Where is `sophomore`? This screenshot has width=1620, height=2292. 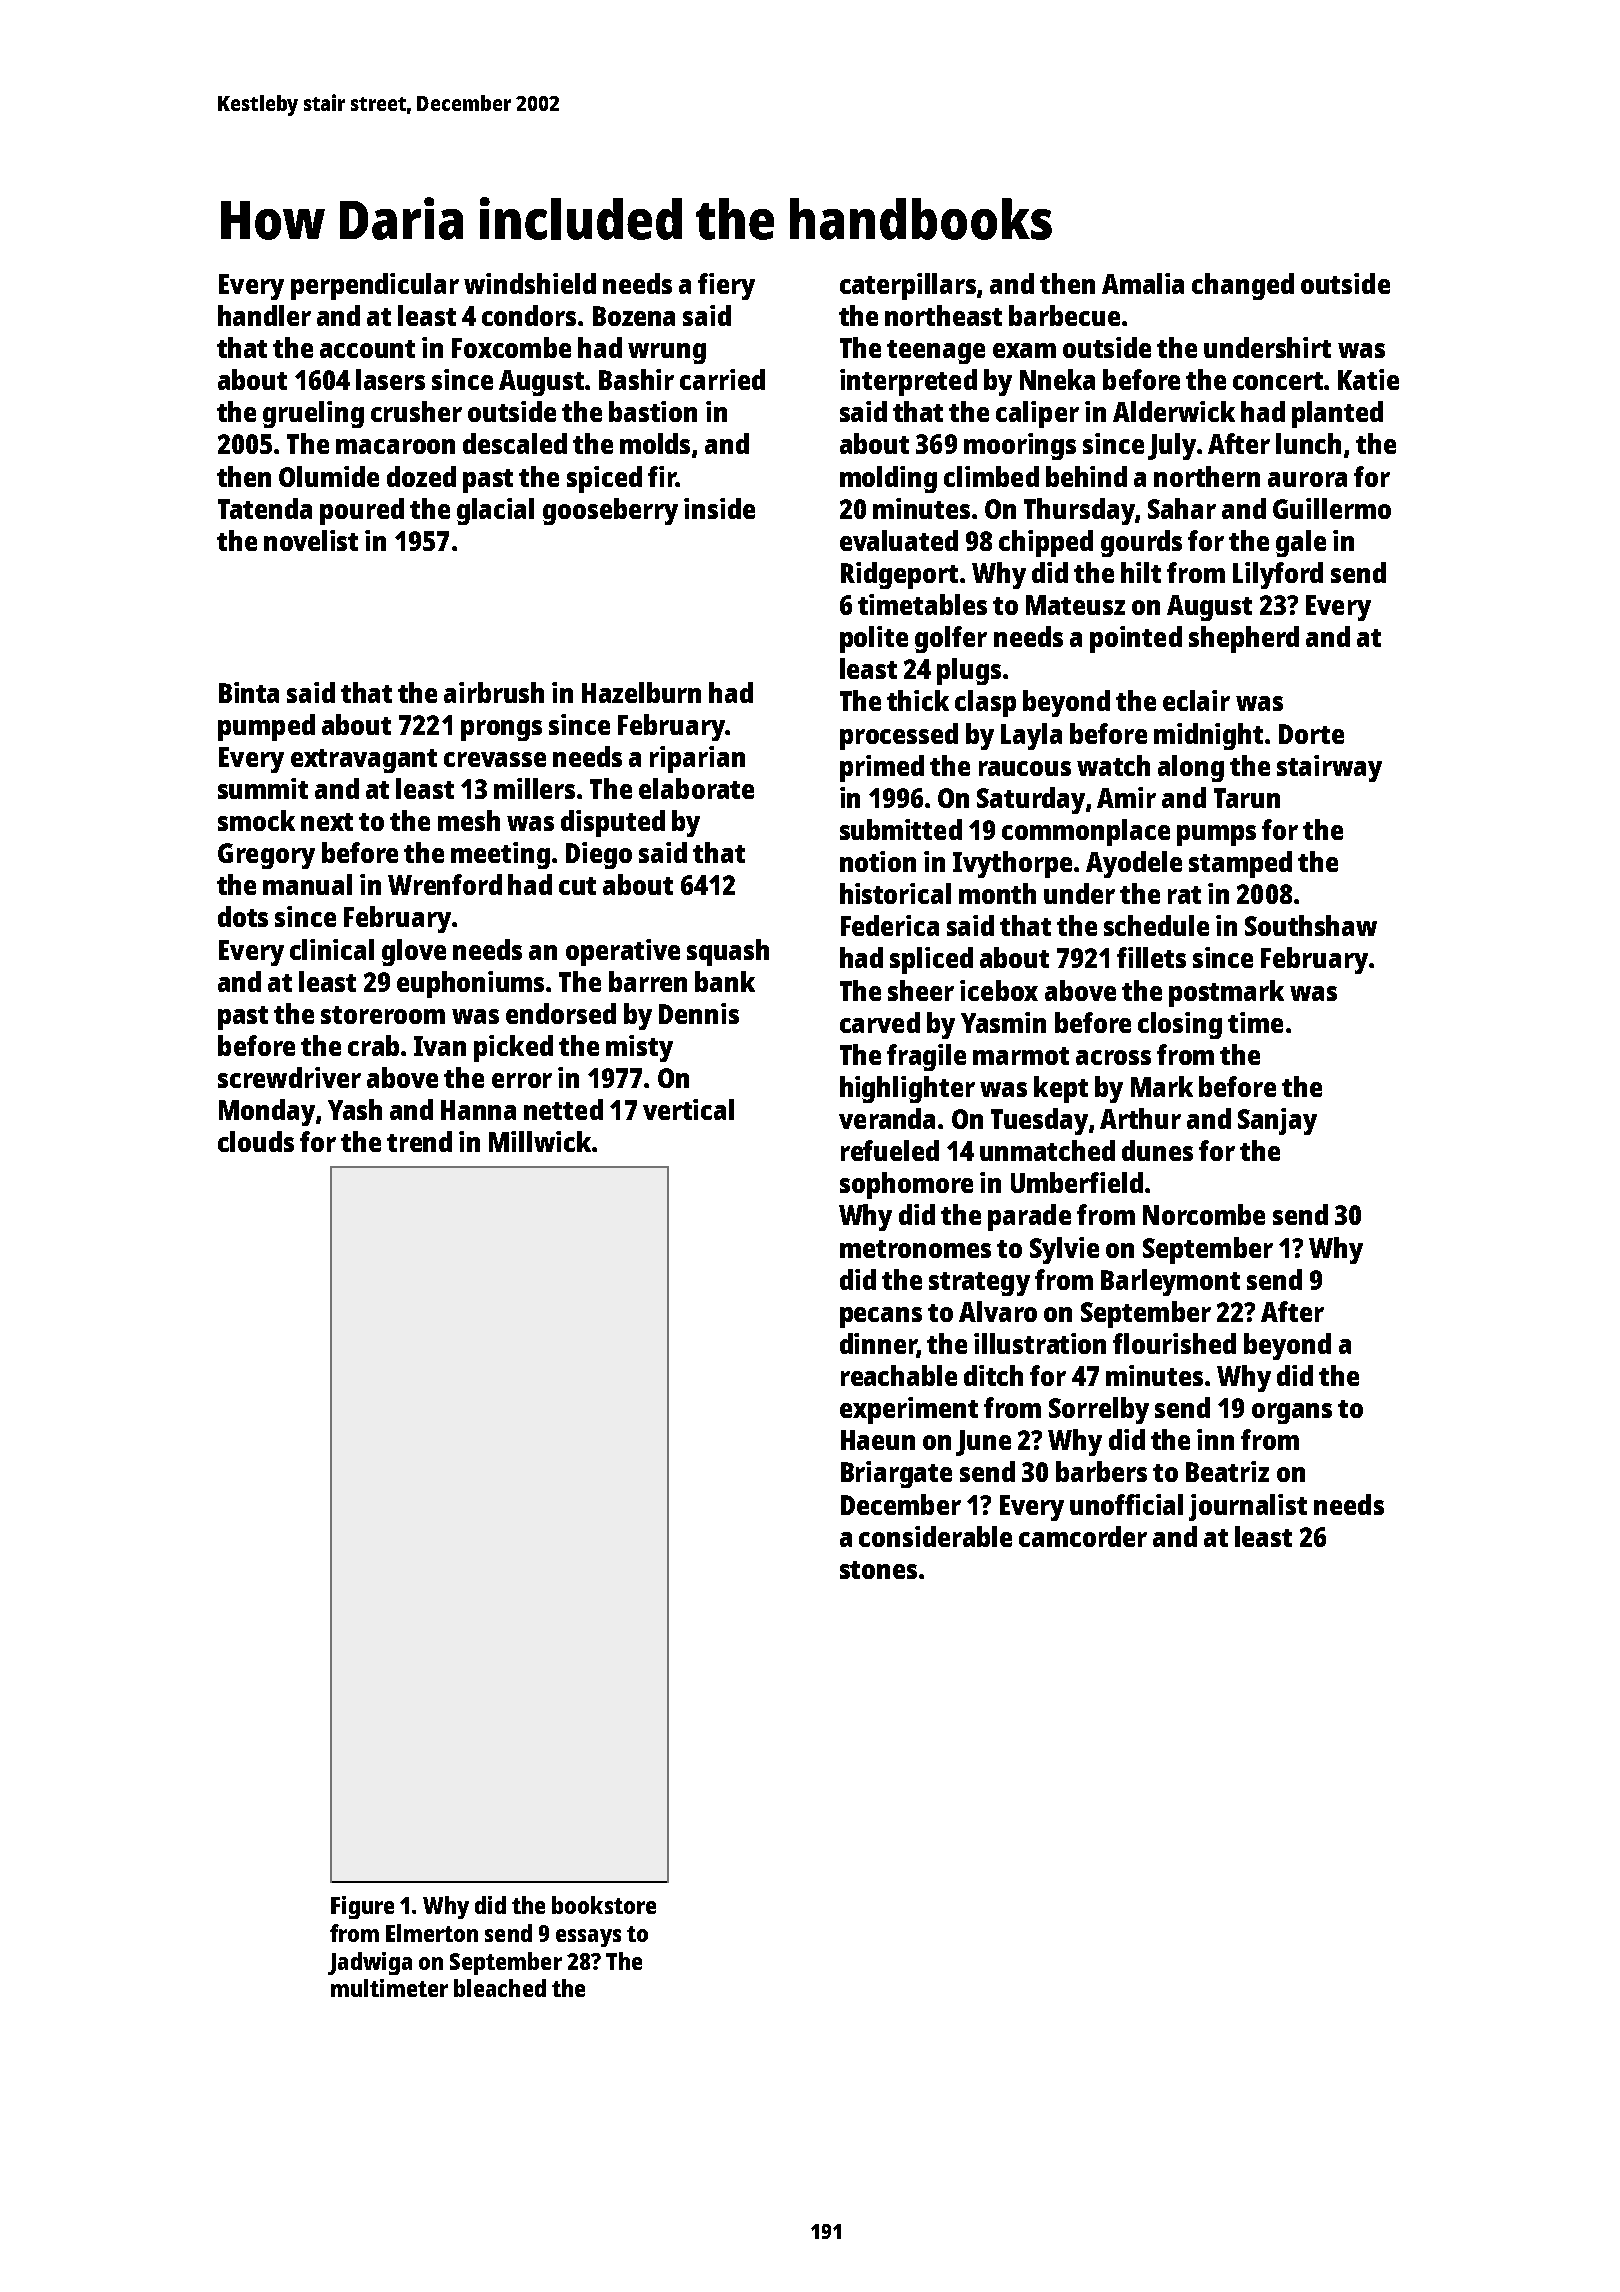 sophomore is located at coordinates (906, 1185).
